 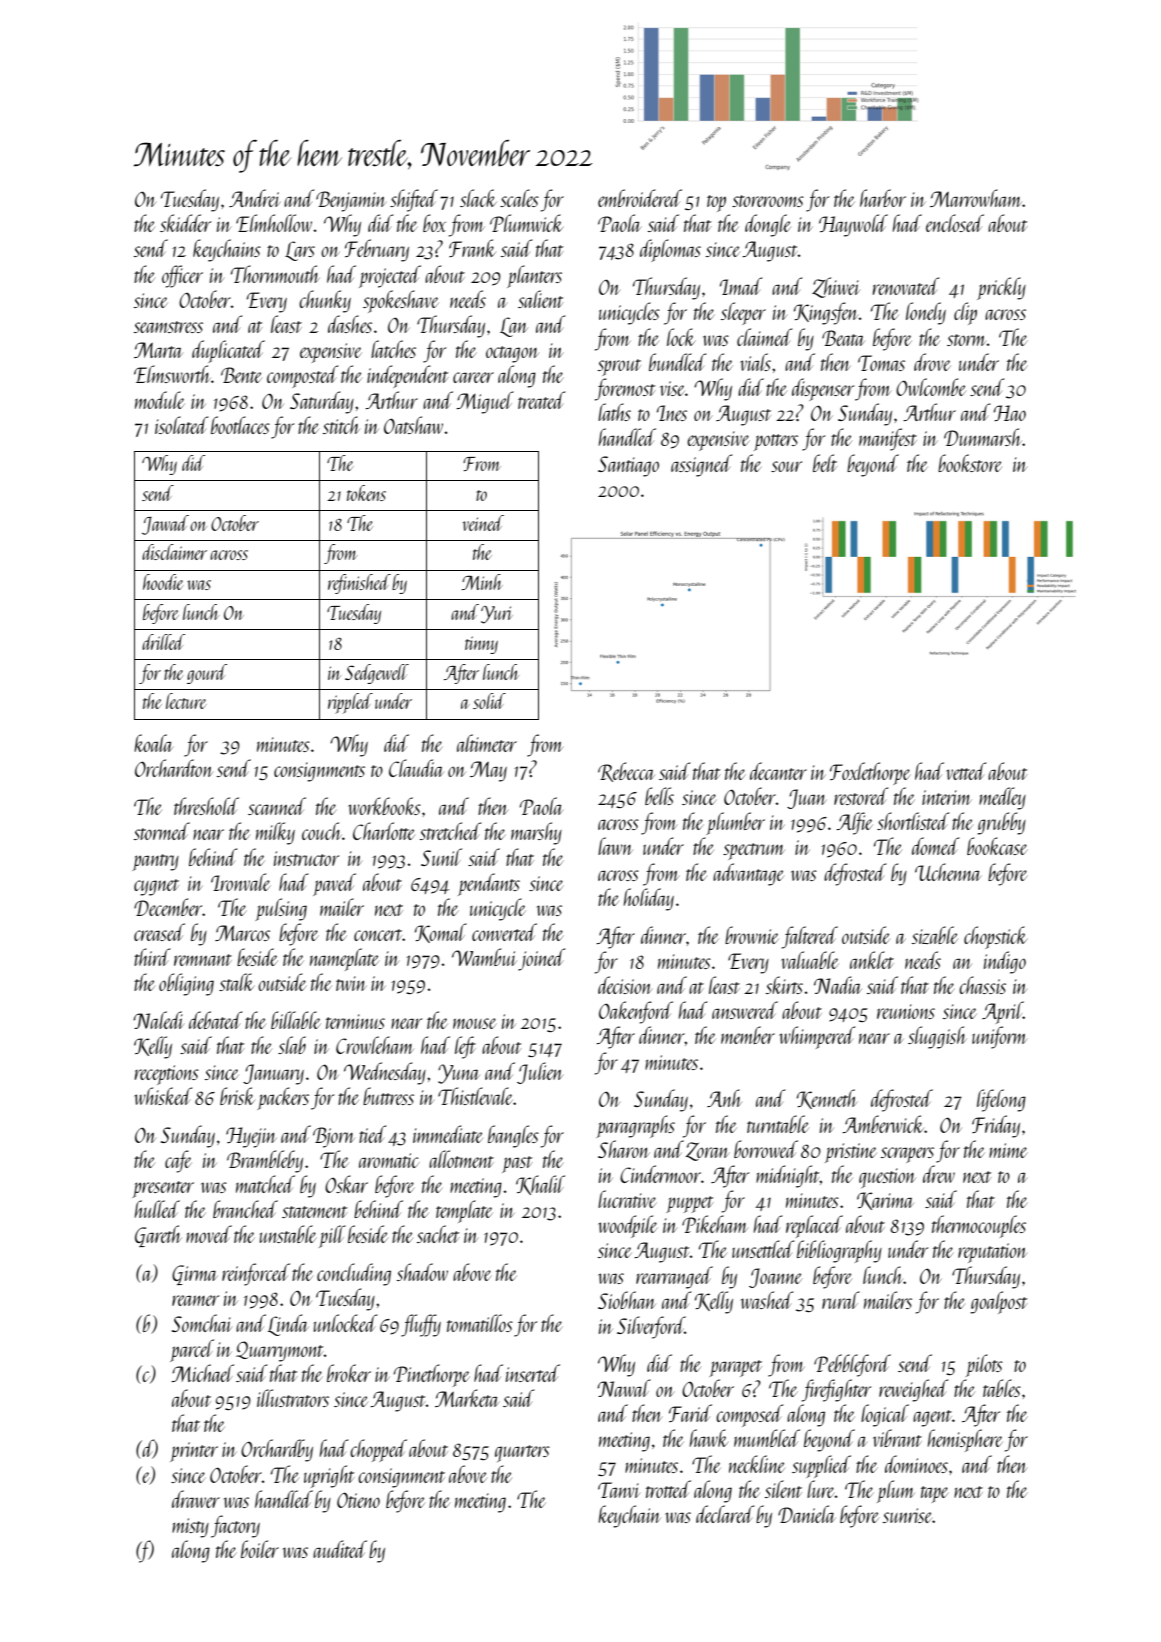 What do you see at coordinates (237, 1096) in the image?
I see `brisk` at bounding box center [237, 1096].
